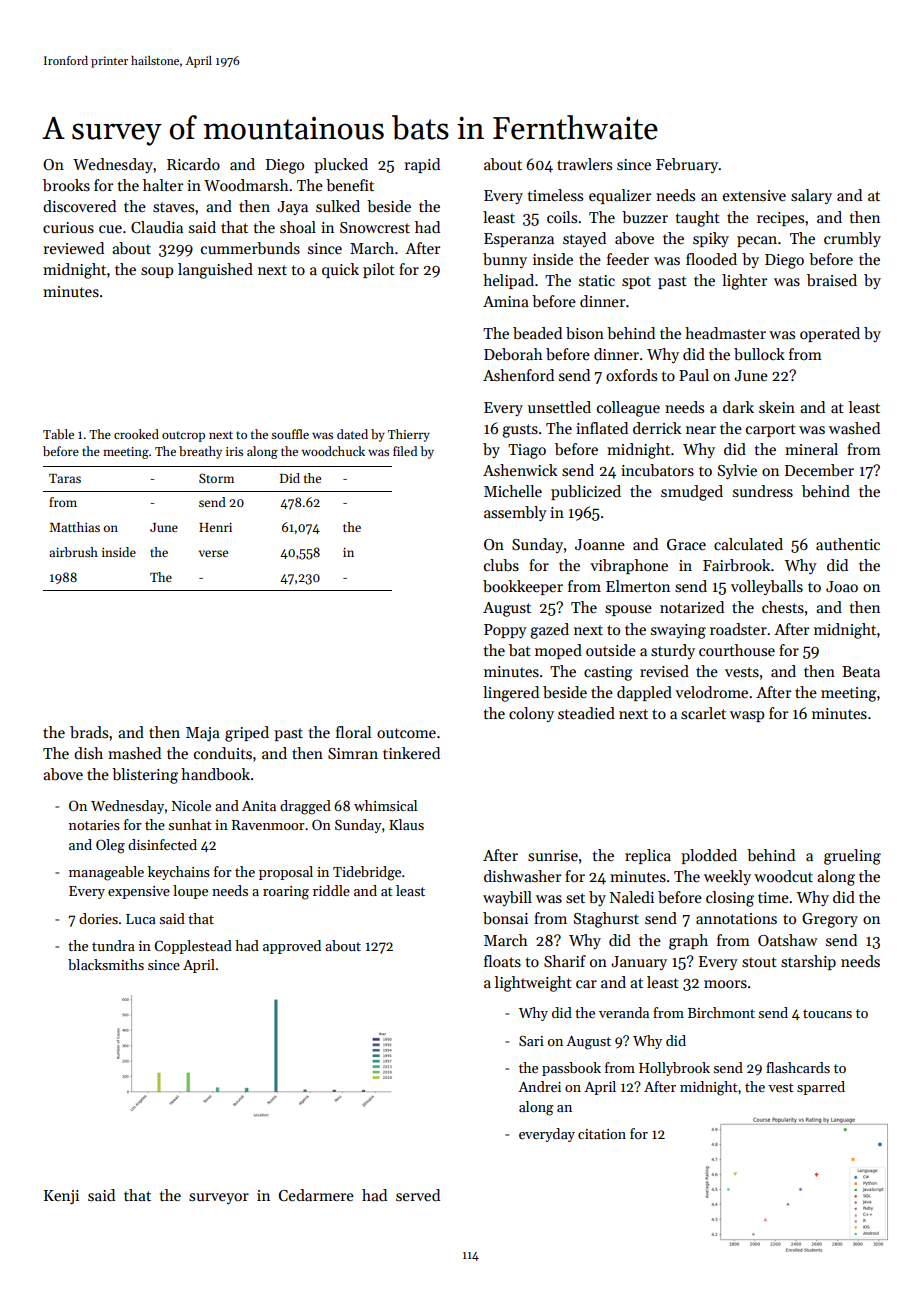 The height and width of the screenshot is (1308, 924). Describe the element at coordinates (648, 856) in the screenshot. I see `replica` at that location.
